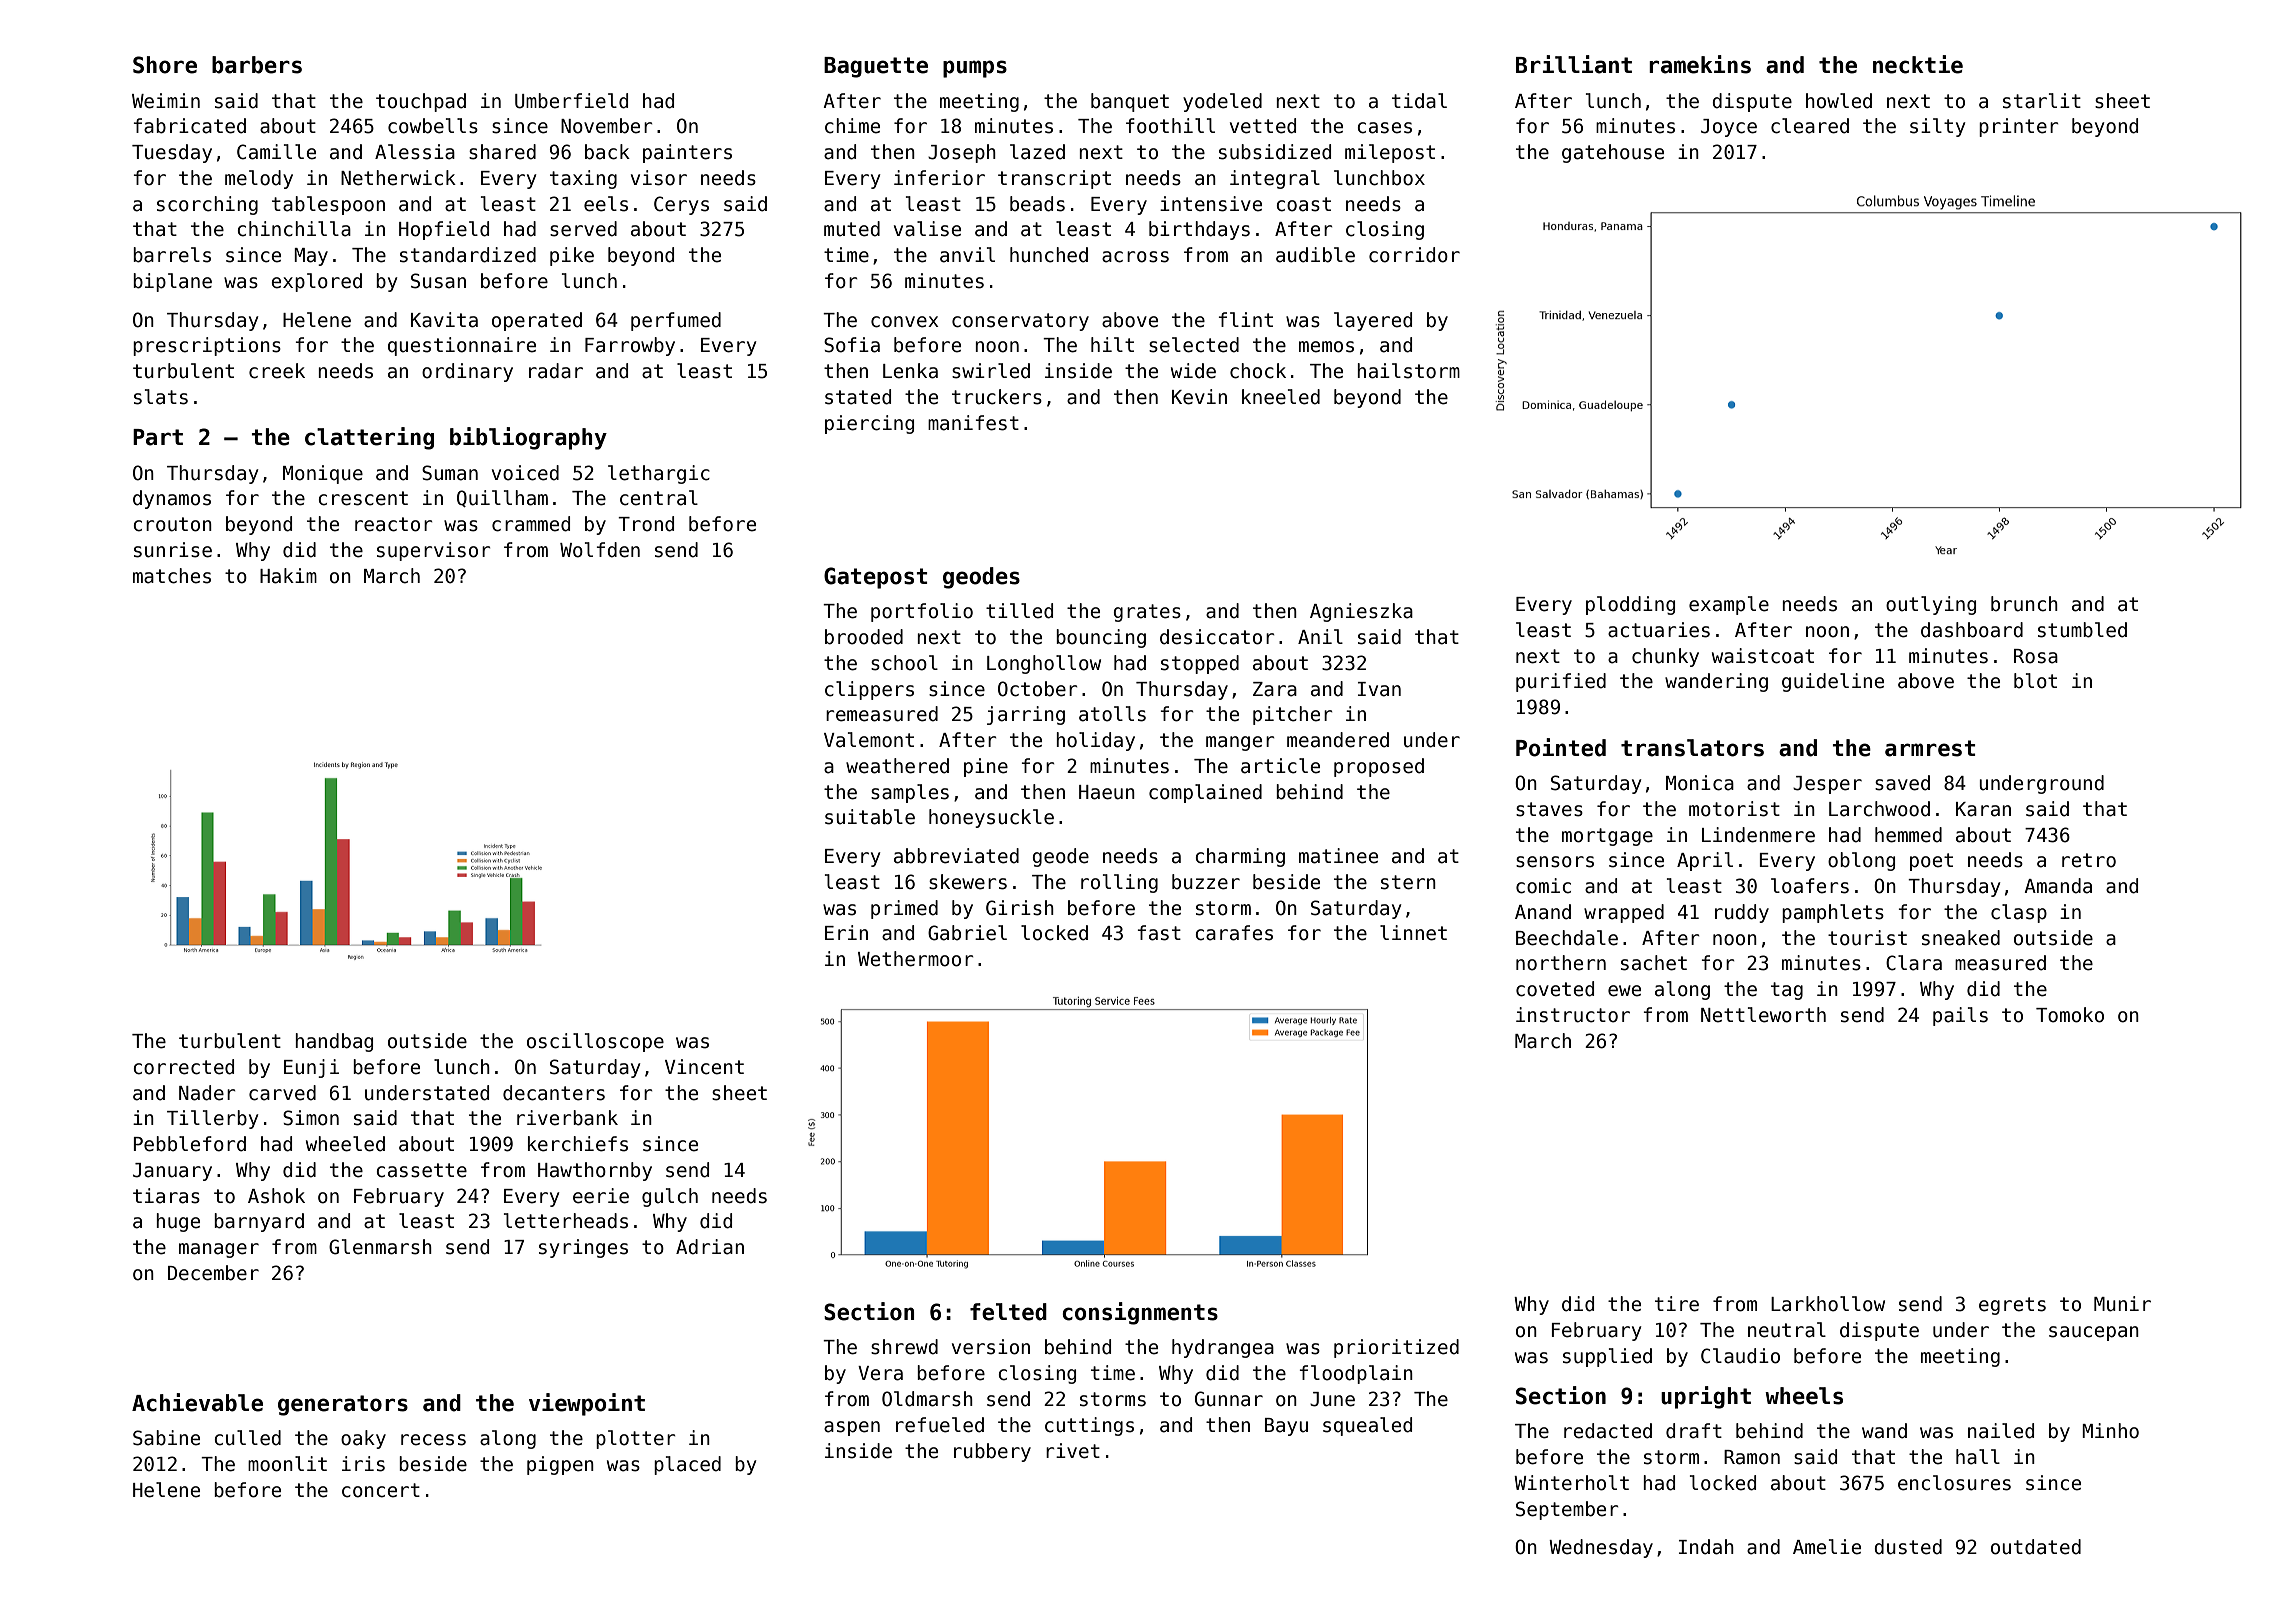  I want to click on bibliography, so click(528, 438).
